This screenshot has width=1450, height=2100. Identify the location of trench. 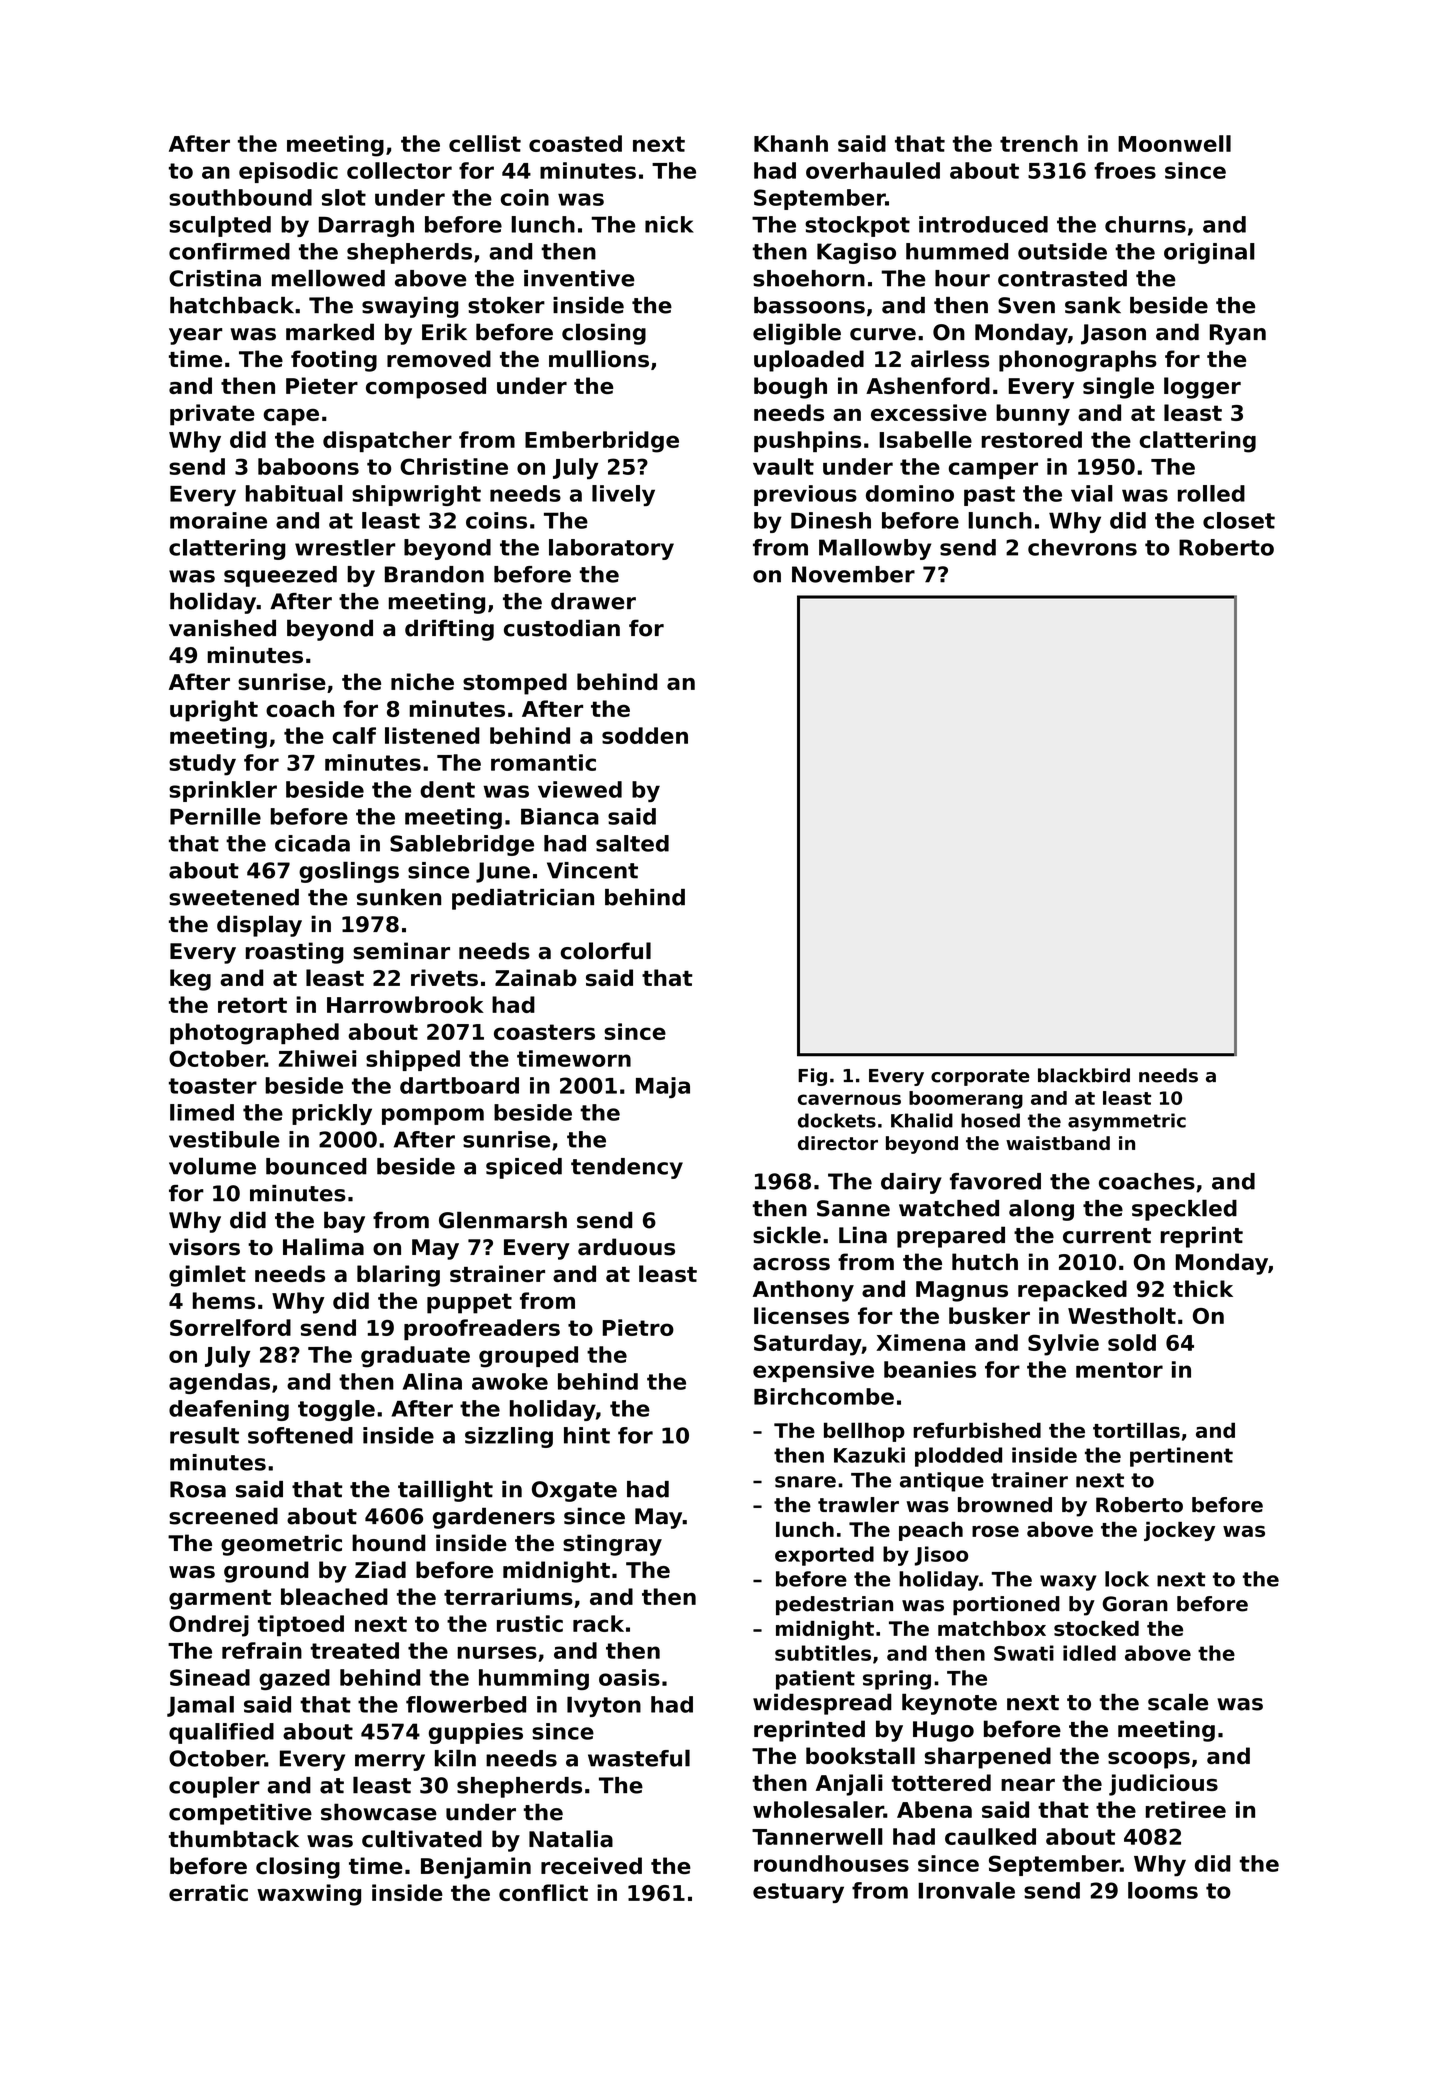
(1039, 143).
